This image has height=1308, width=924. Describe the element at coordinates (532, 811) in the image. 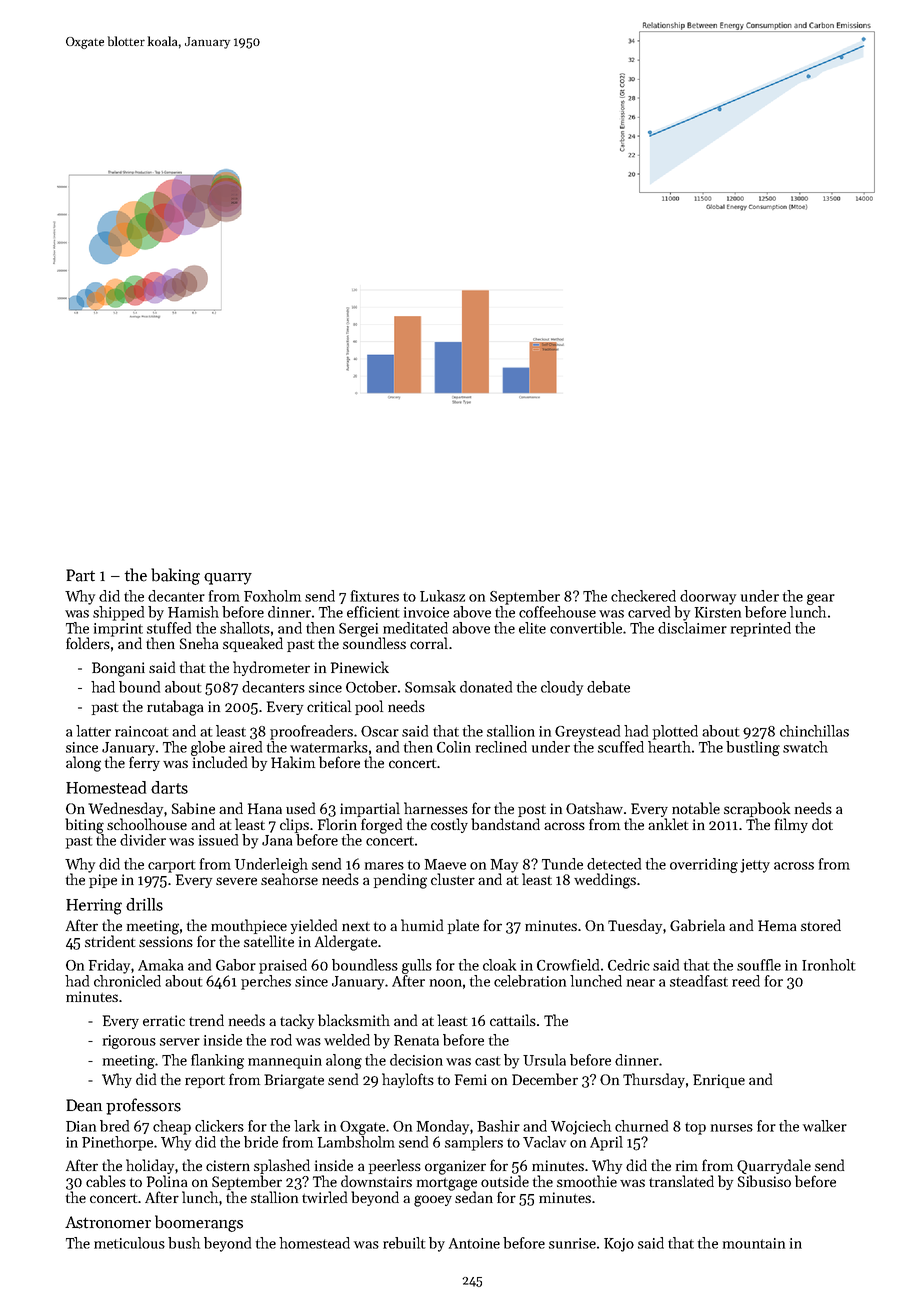

I see `post` at that location.
